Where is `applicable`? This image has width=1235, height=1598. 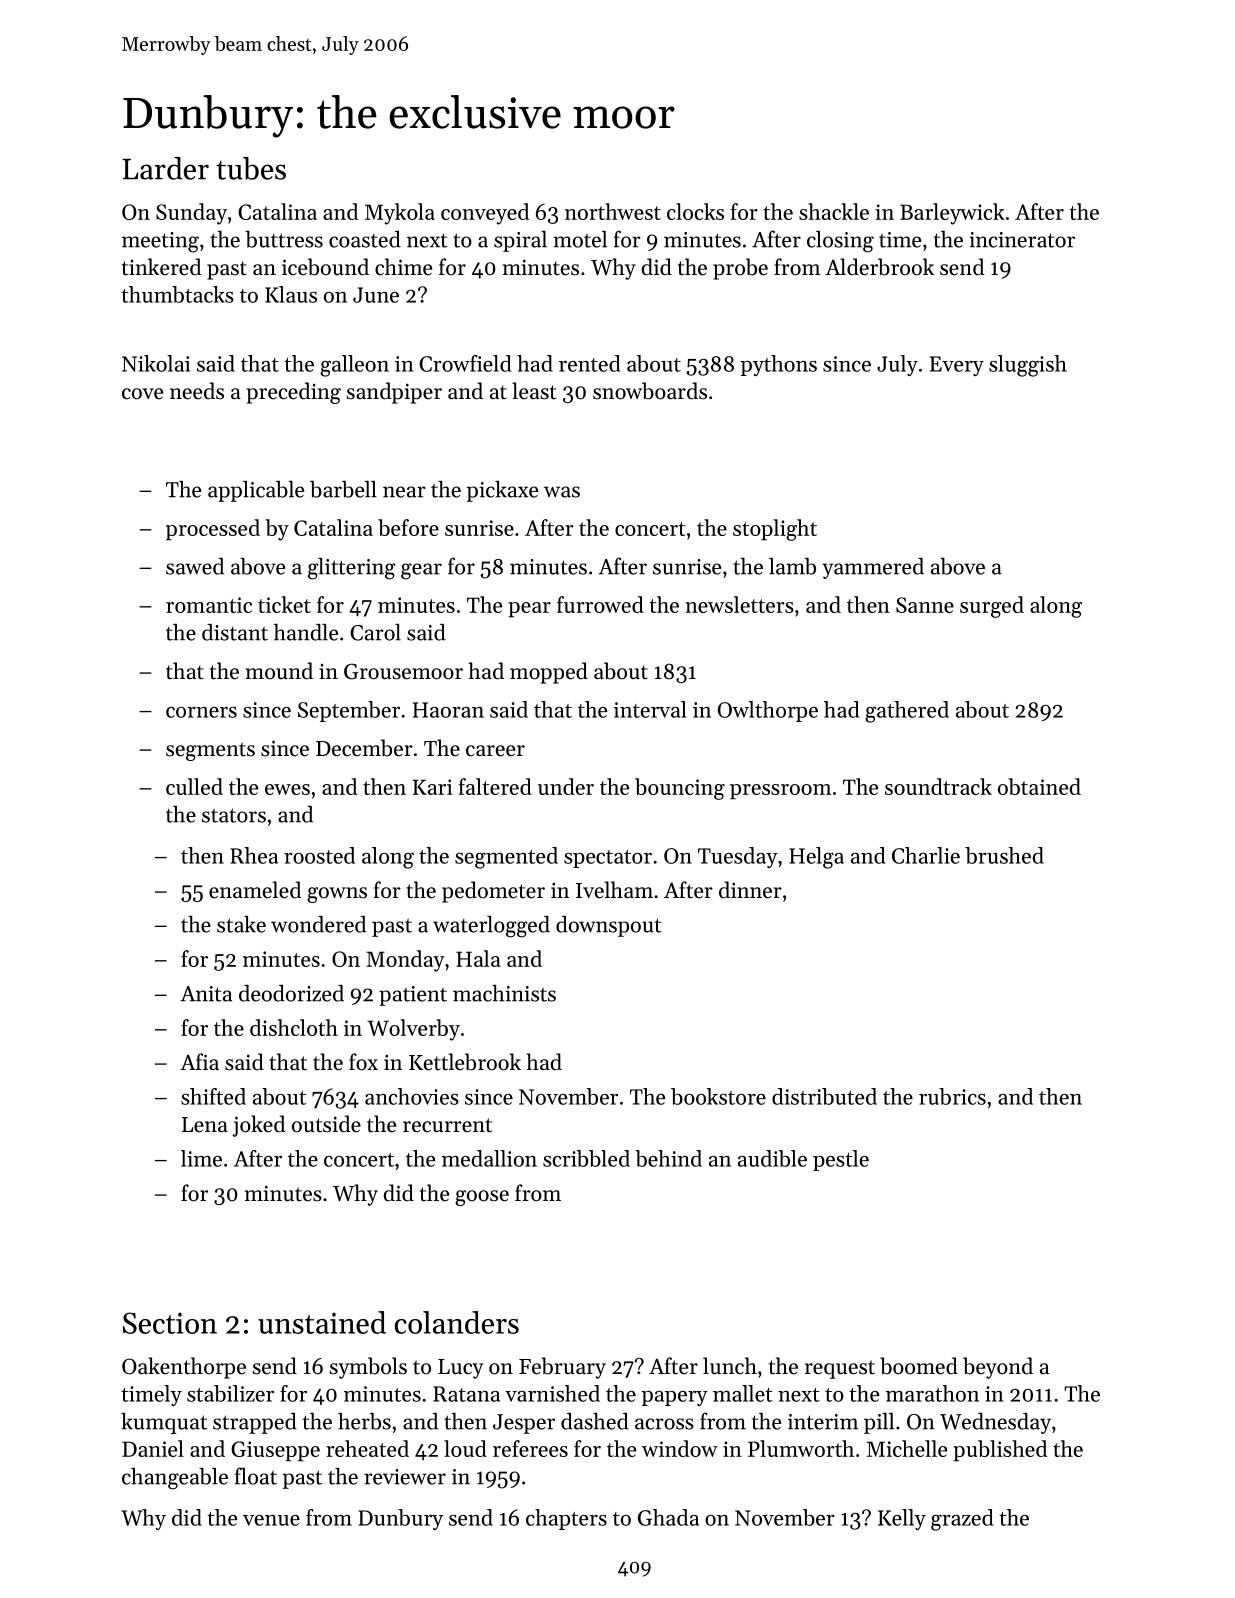 applicable is located at coordinates (256, 491).
